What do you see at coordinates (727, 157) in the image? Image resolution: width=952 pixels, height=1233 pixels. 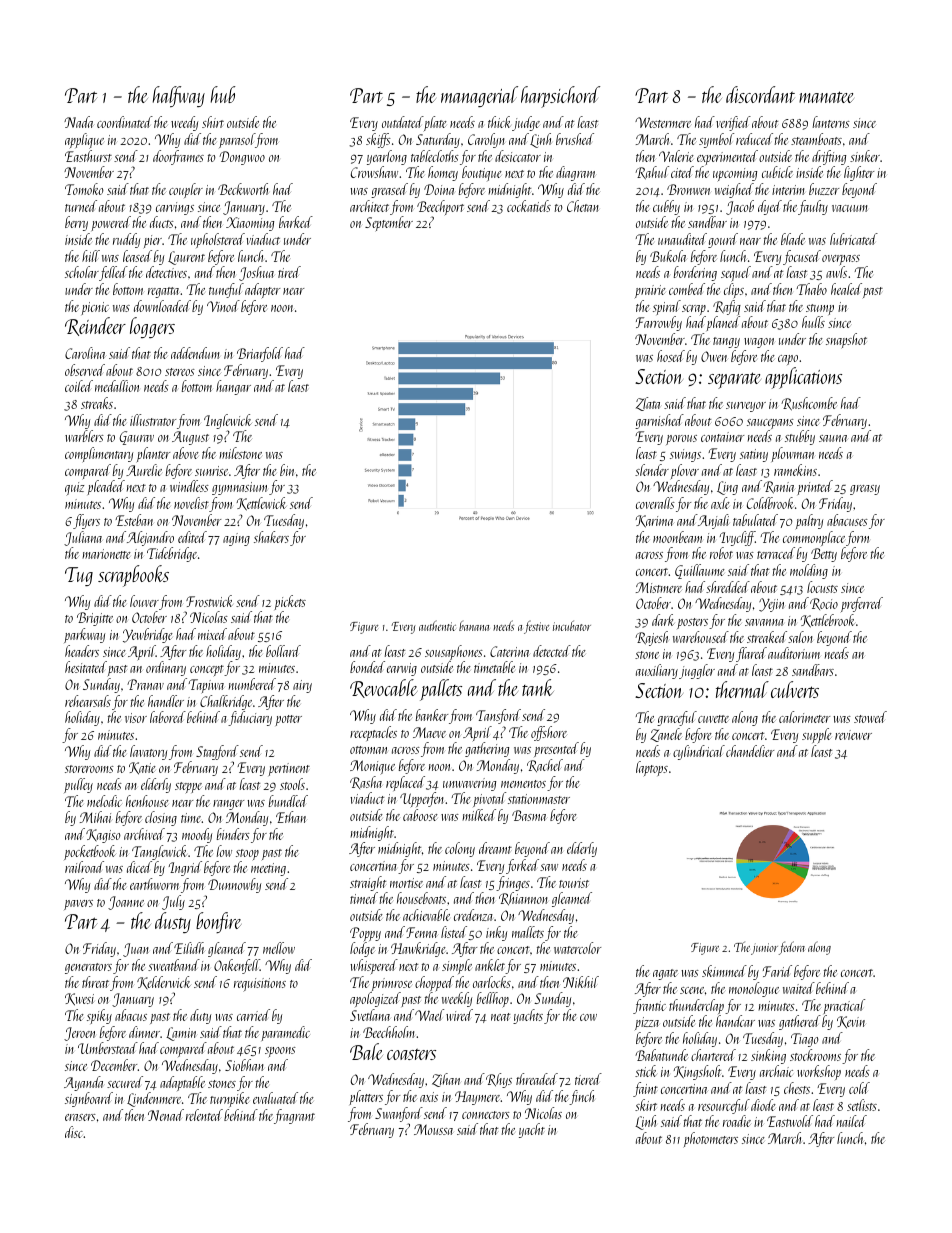 I see `experimented` at bounding box center [727, 157].
